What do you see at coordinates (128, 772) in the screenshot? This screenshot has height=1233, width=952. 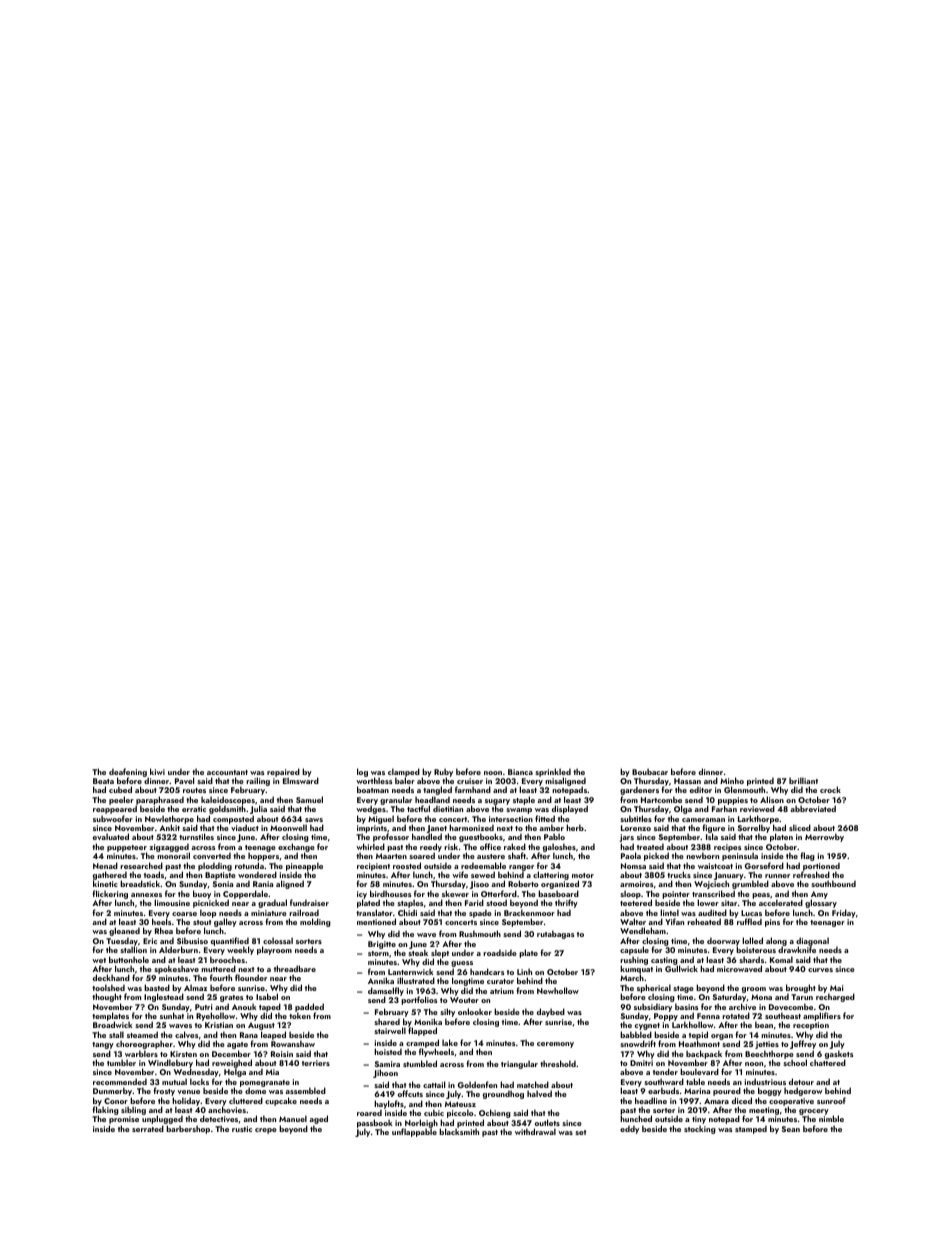 I see `deafening` at bounding box center [128, 772].
